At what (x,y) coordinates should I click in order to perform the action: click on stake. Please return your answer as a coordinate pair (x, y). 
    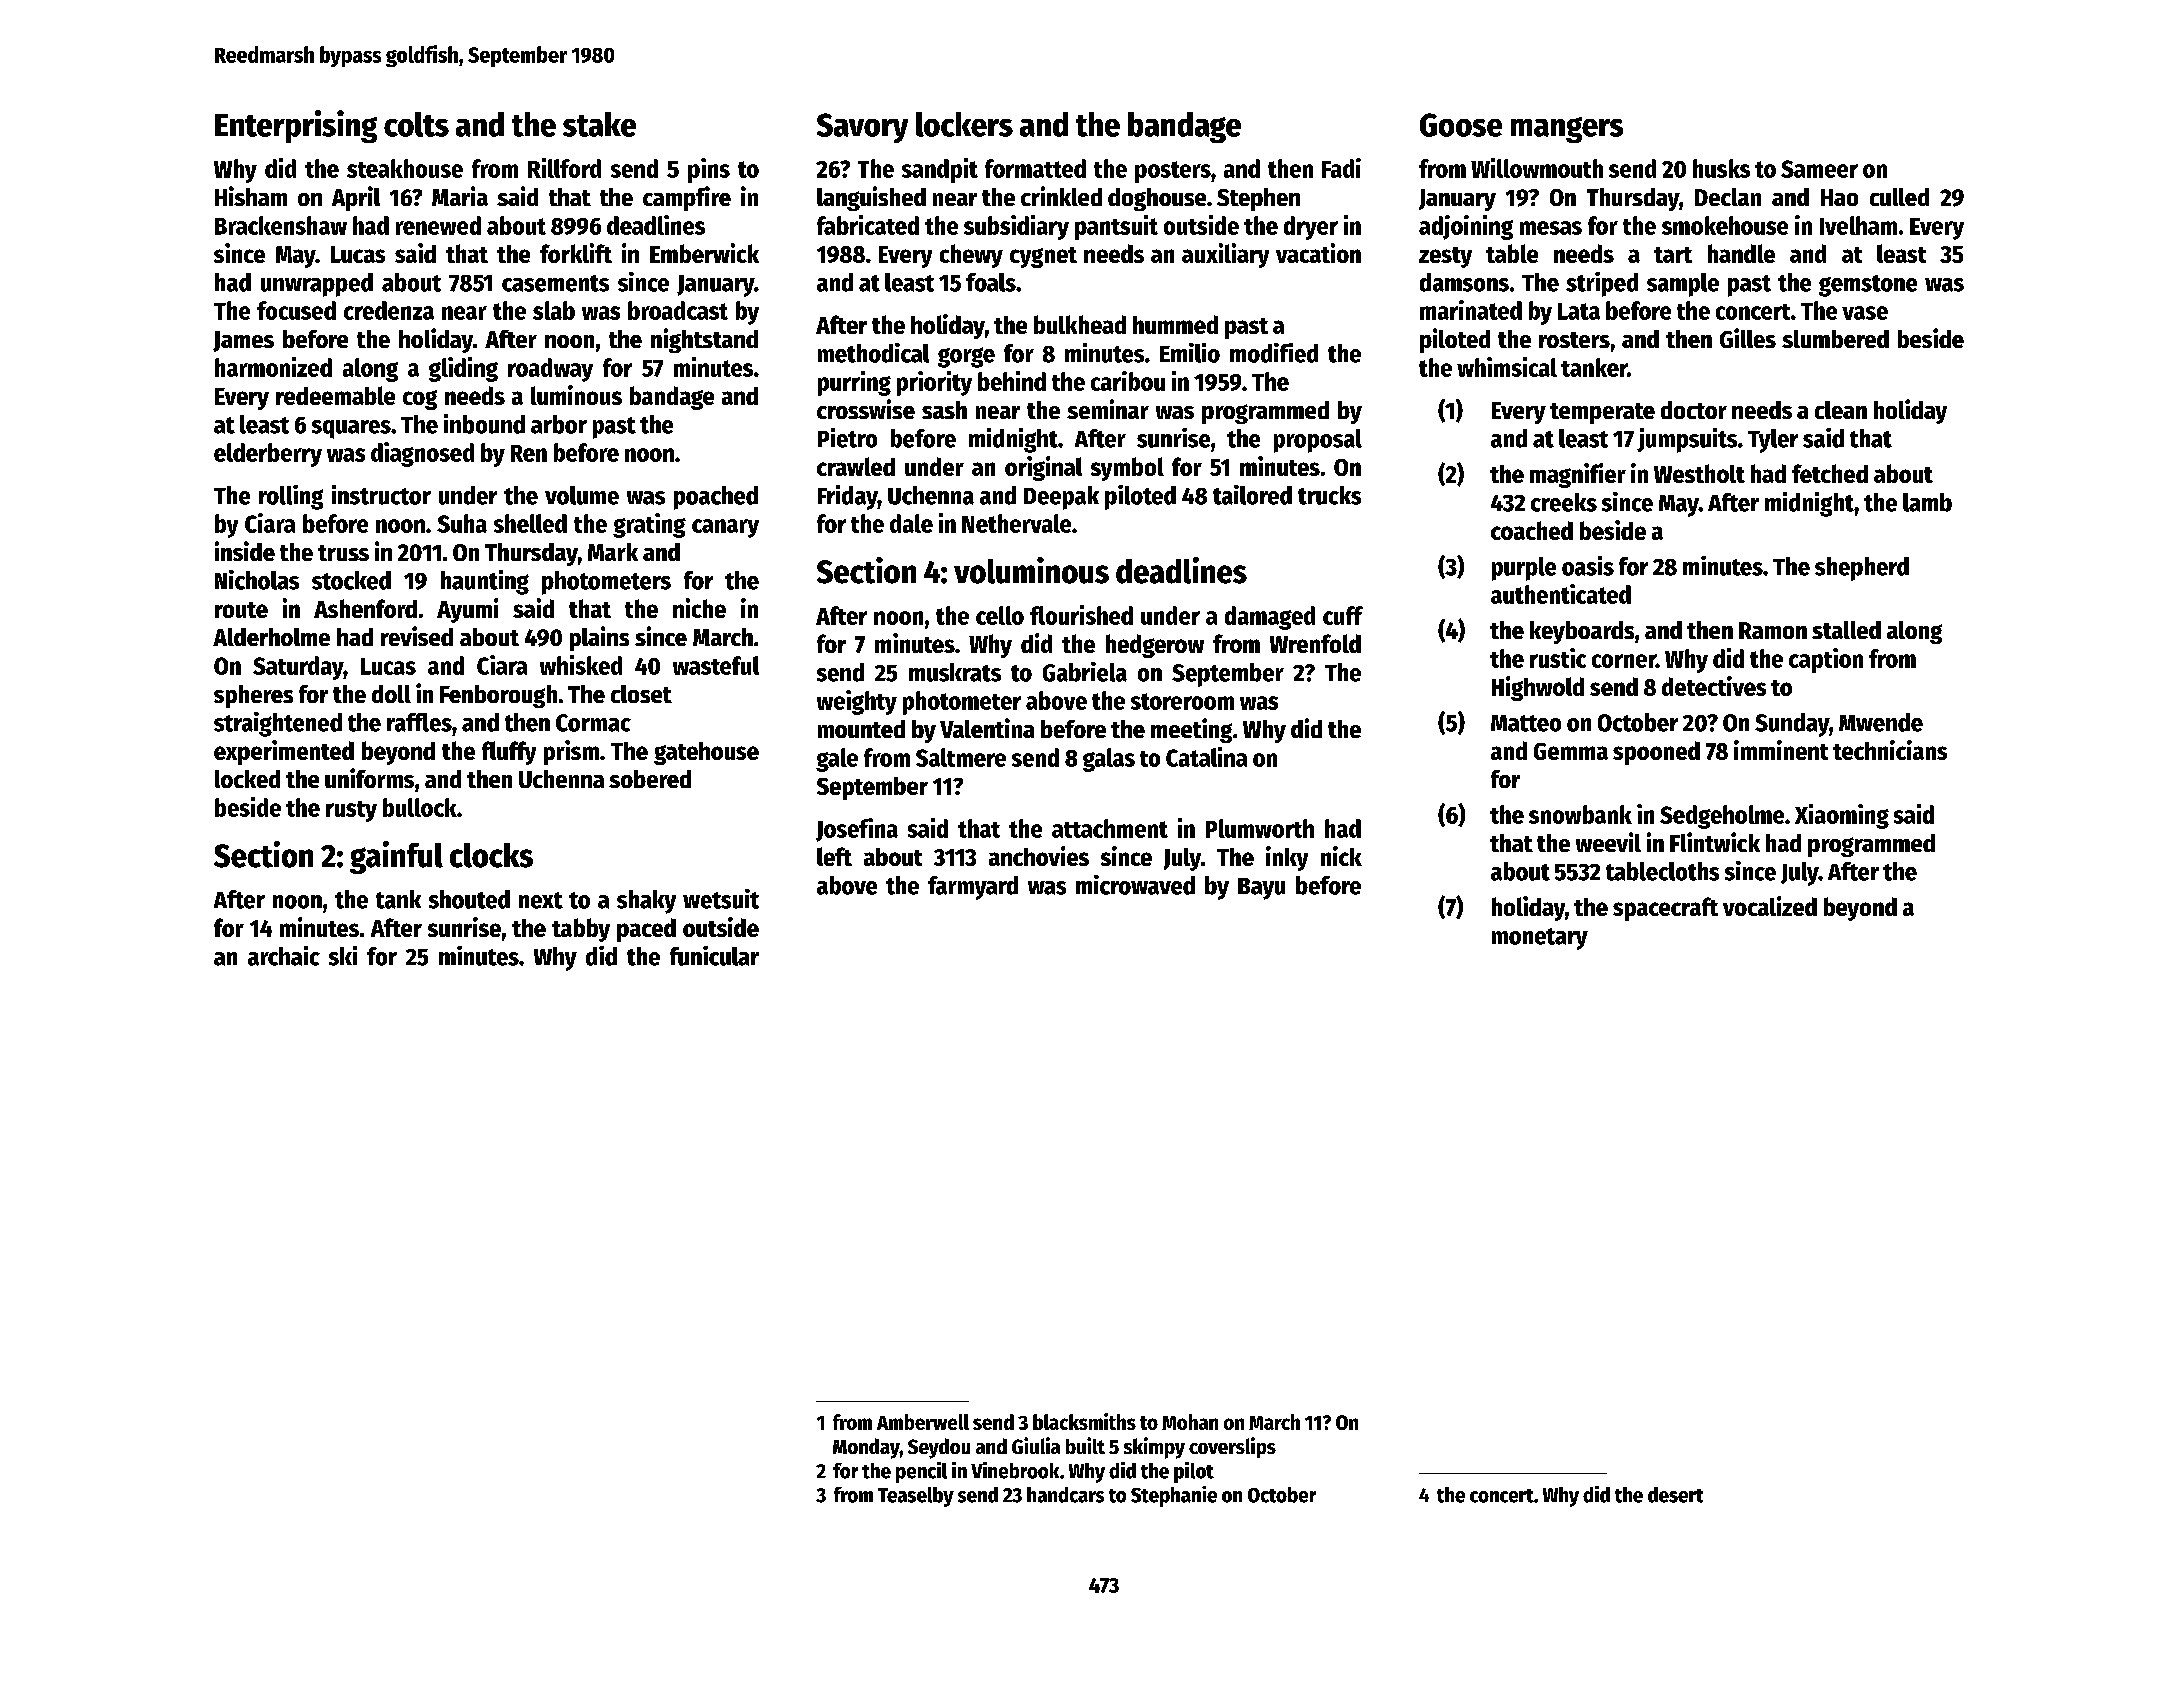
    Looking at the image, I should click on (599, 124).
